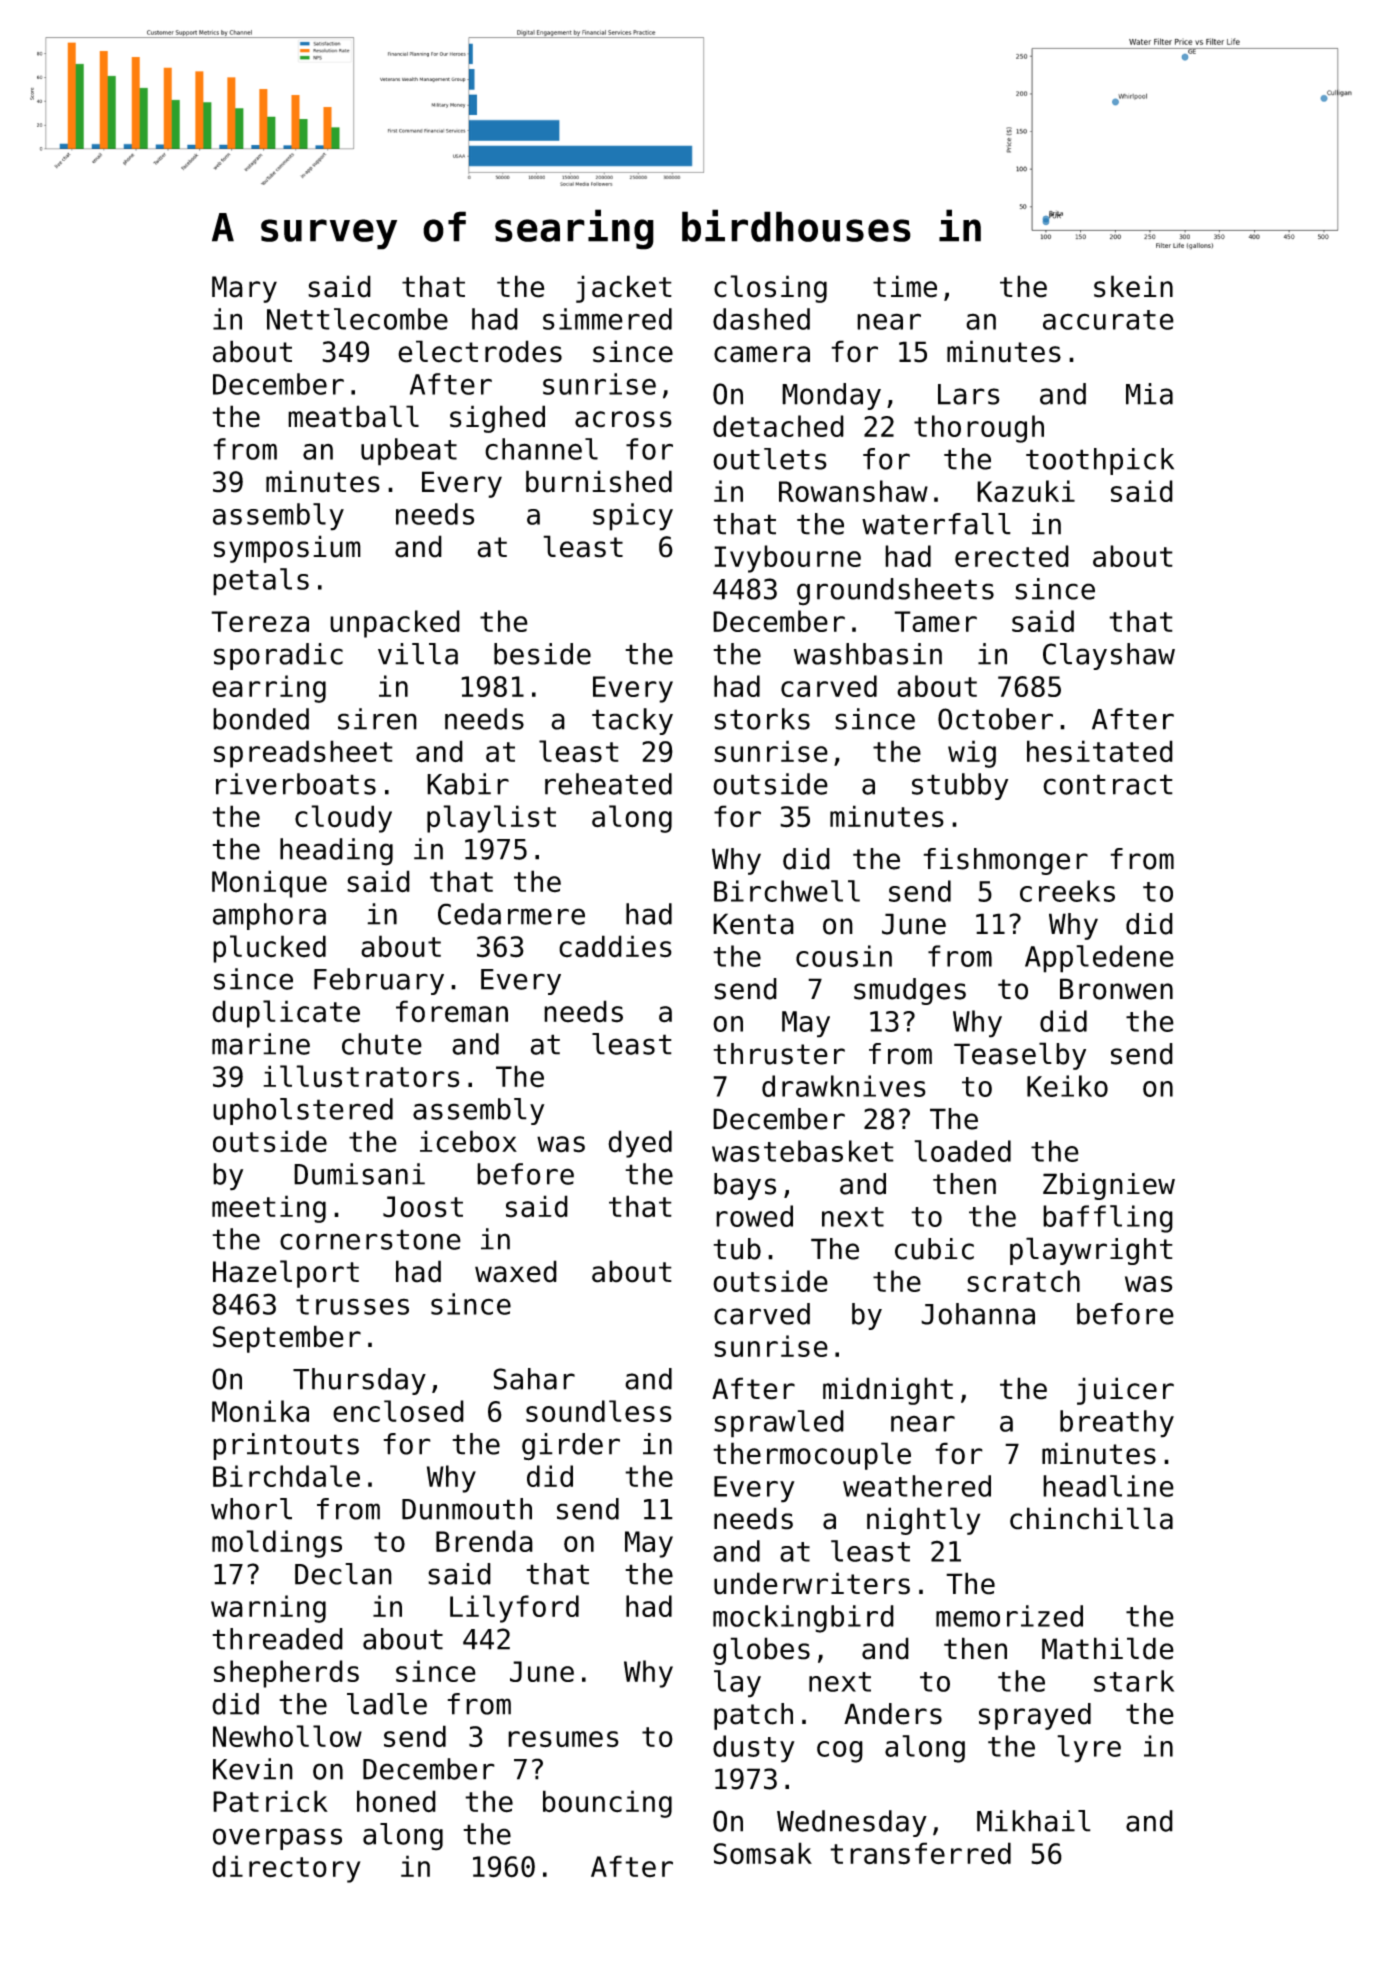 This screenshot has width=1386, height=1969. I want to click on Mikhail, so click(1034, 1821).
